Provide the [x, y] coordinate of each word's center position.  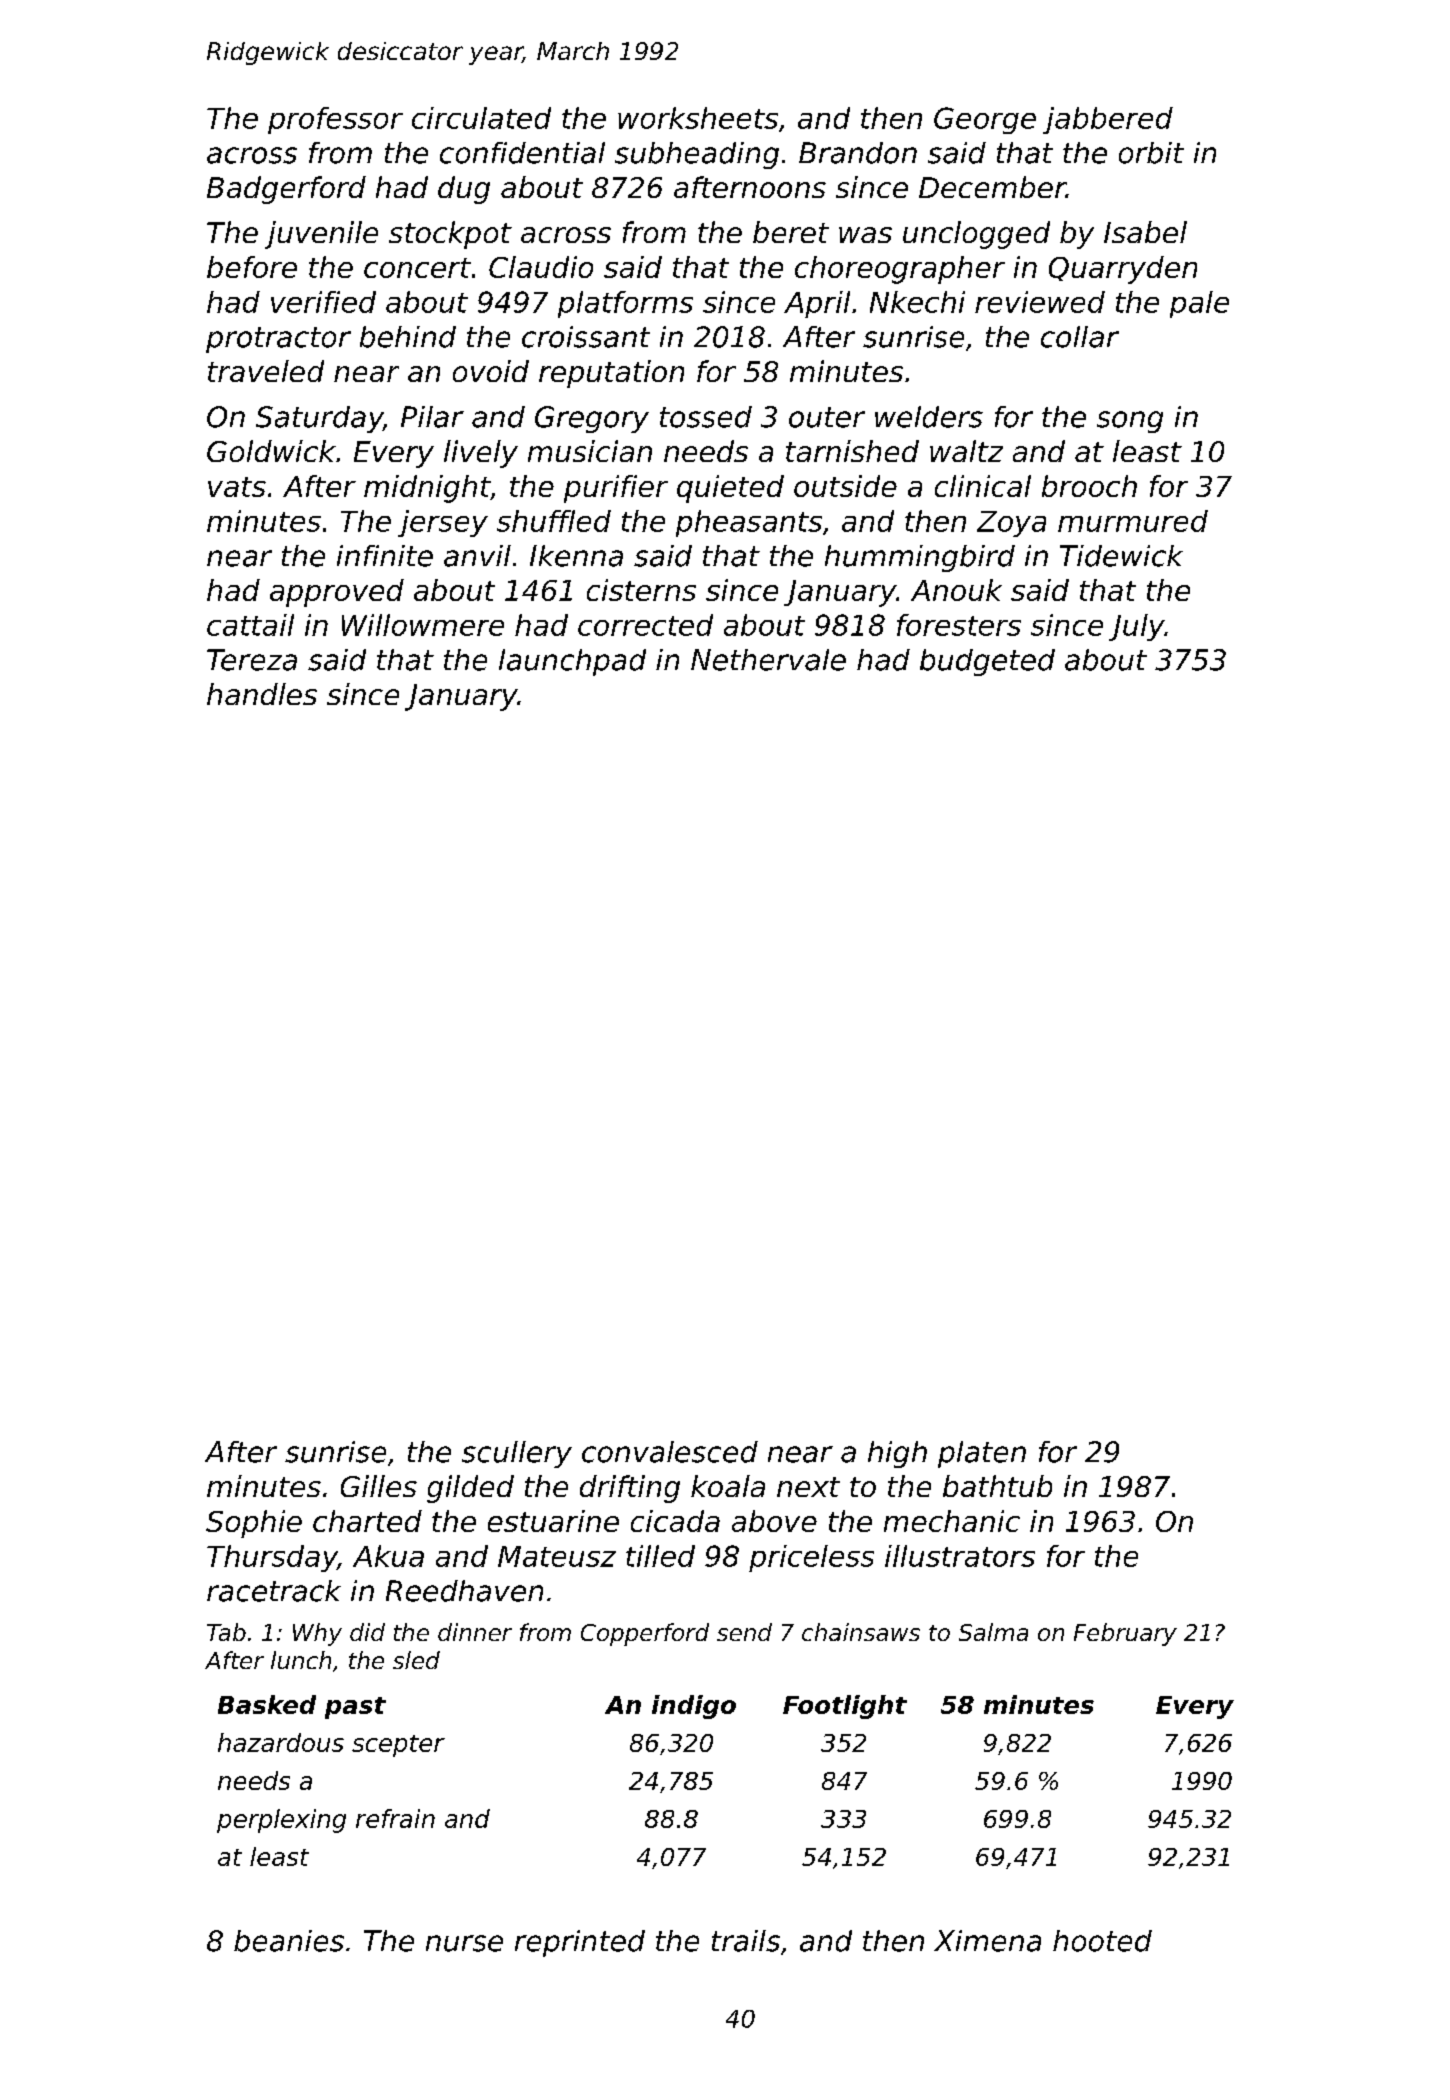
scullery [517, 1454]
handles [262, 694]
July [1136, 627]
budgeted [987, 662]
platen [982, 1454]
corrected [645, 625]
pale [1199, 304]
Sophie [254, 1524]
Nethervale [768, 660]
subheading [697, 155]
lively [481, 454]
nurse [464, 1943]
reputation [611, 374]
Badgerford [286, 190]
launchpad [572, 662]
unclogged [976, 235]
